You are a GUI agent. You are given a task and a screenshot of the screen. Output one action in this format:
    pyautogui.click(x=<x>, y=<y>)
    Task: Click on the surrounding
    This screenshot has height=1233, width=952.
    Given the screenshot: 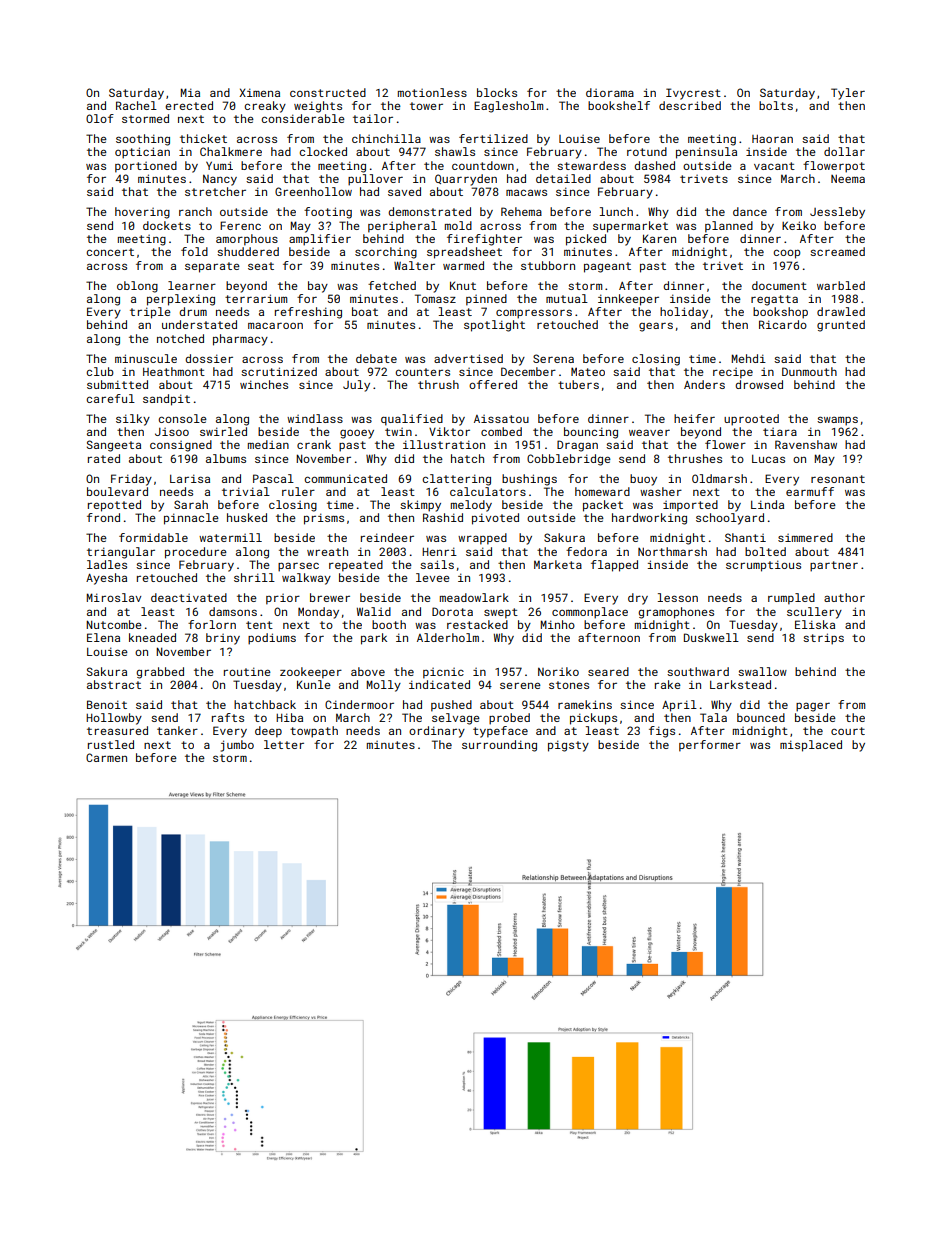 What is the action you would take?
    pyautogui.click(x=499, y=746)
